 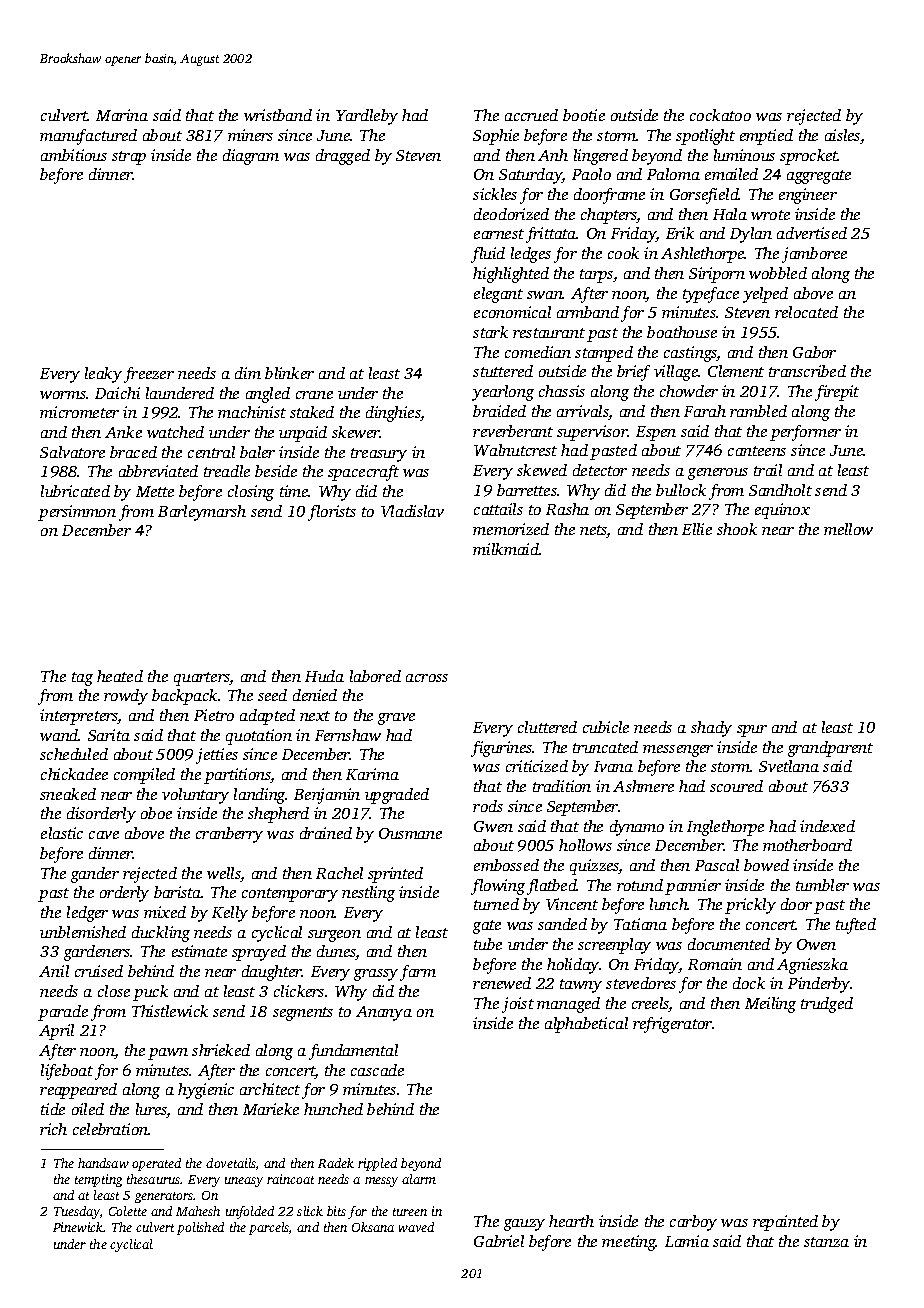 What do you see at coordinates (149, 375) in the screenshot?
I see `freezer` at bounding box center [149, 375].
